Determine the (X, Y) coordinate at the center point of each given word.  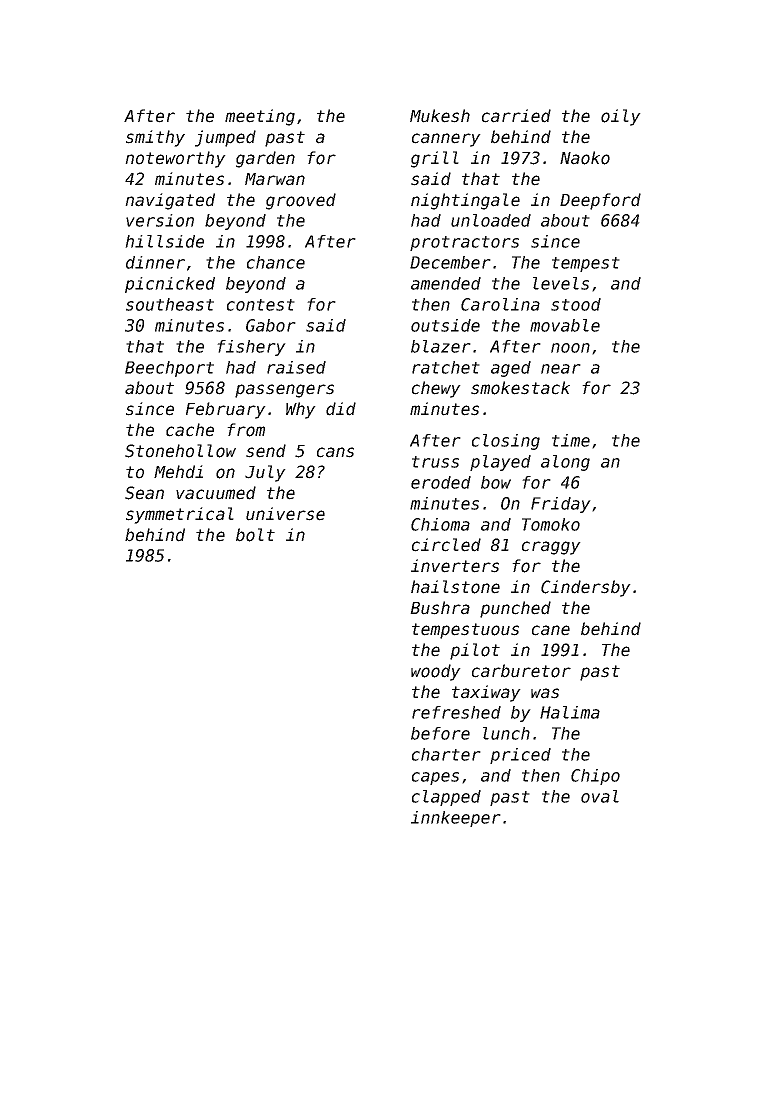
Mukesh (440, 116)
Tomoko (551, 524)
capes (435, 778)
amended (446, 283)
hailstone (455, 587)
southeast (170, 304)
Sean (144, 493)
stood (576, 304)
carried (516, 116)
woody (436, 672)
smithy (155, 138)
